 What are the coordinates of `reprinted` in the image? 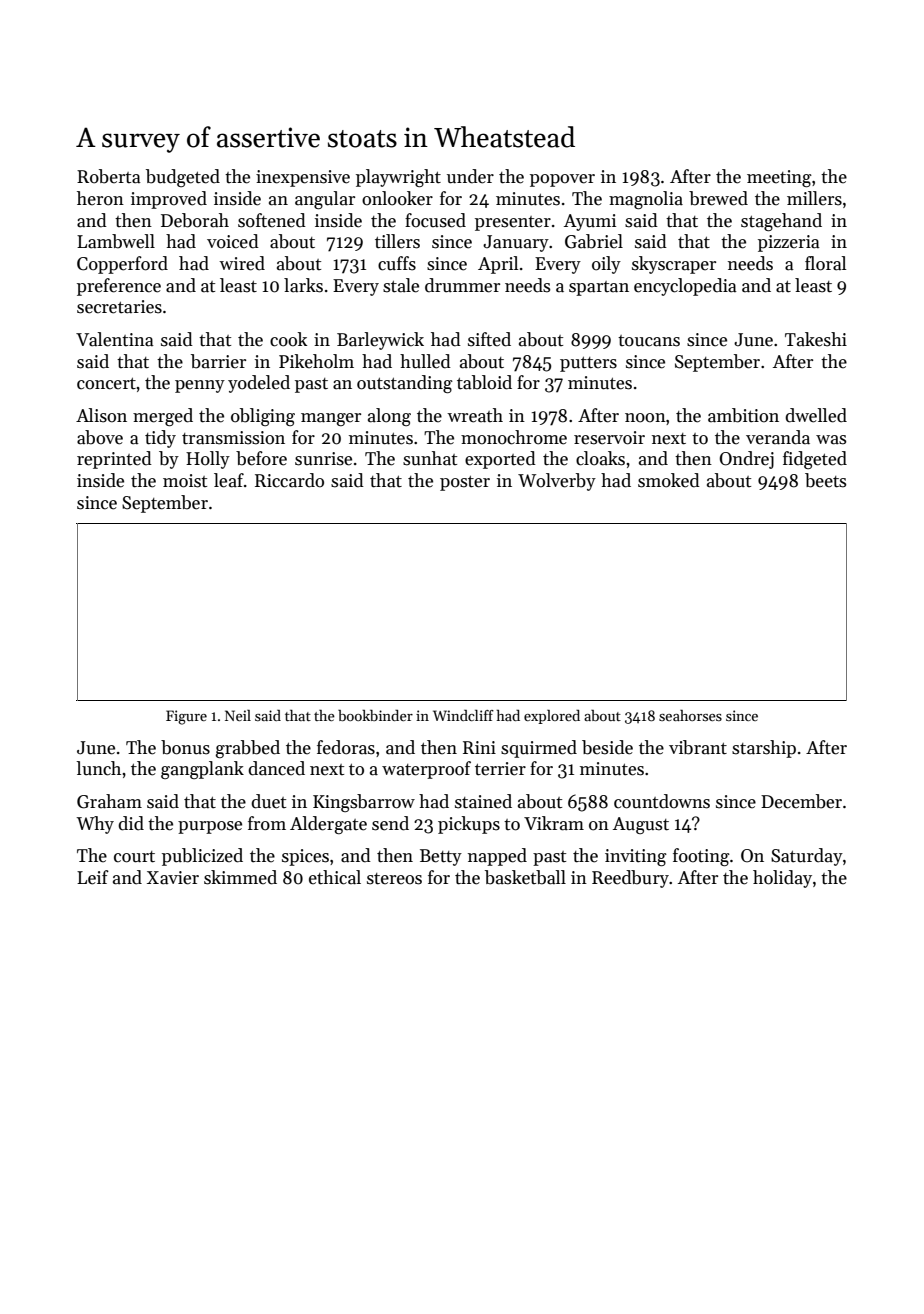 It's located at (114, 460).
